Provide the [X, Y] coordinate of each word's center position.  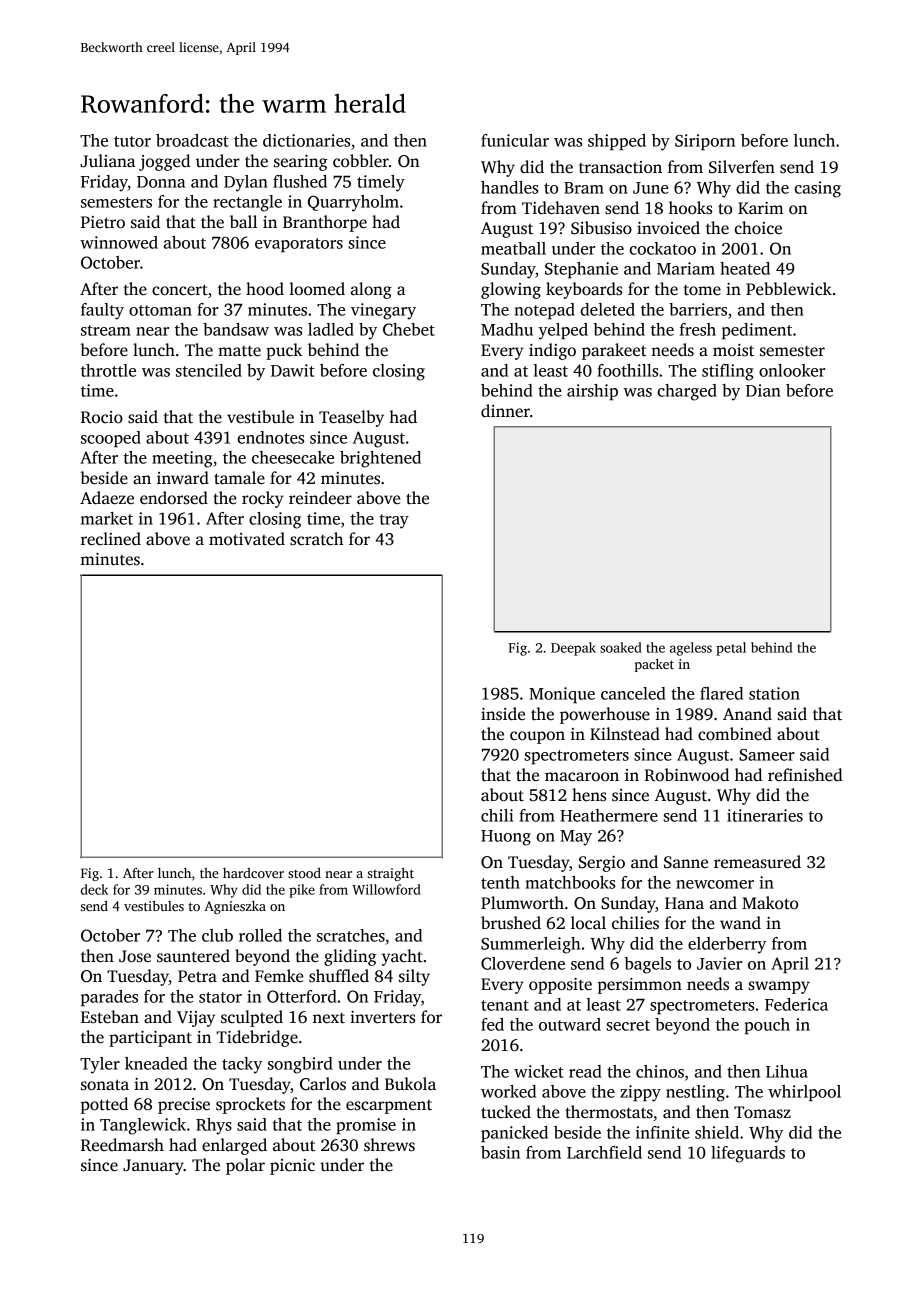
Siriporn [705, 142]
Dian [763, 390]
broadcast [192, 140]
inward [183, 477]
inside [503, 714]
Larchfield [604, 1152]
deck [94, 889]
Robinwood [687, 775]
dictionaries [306, 140]
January [153, 1167]
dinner [505, 411]
